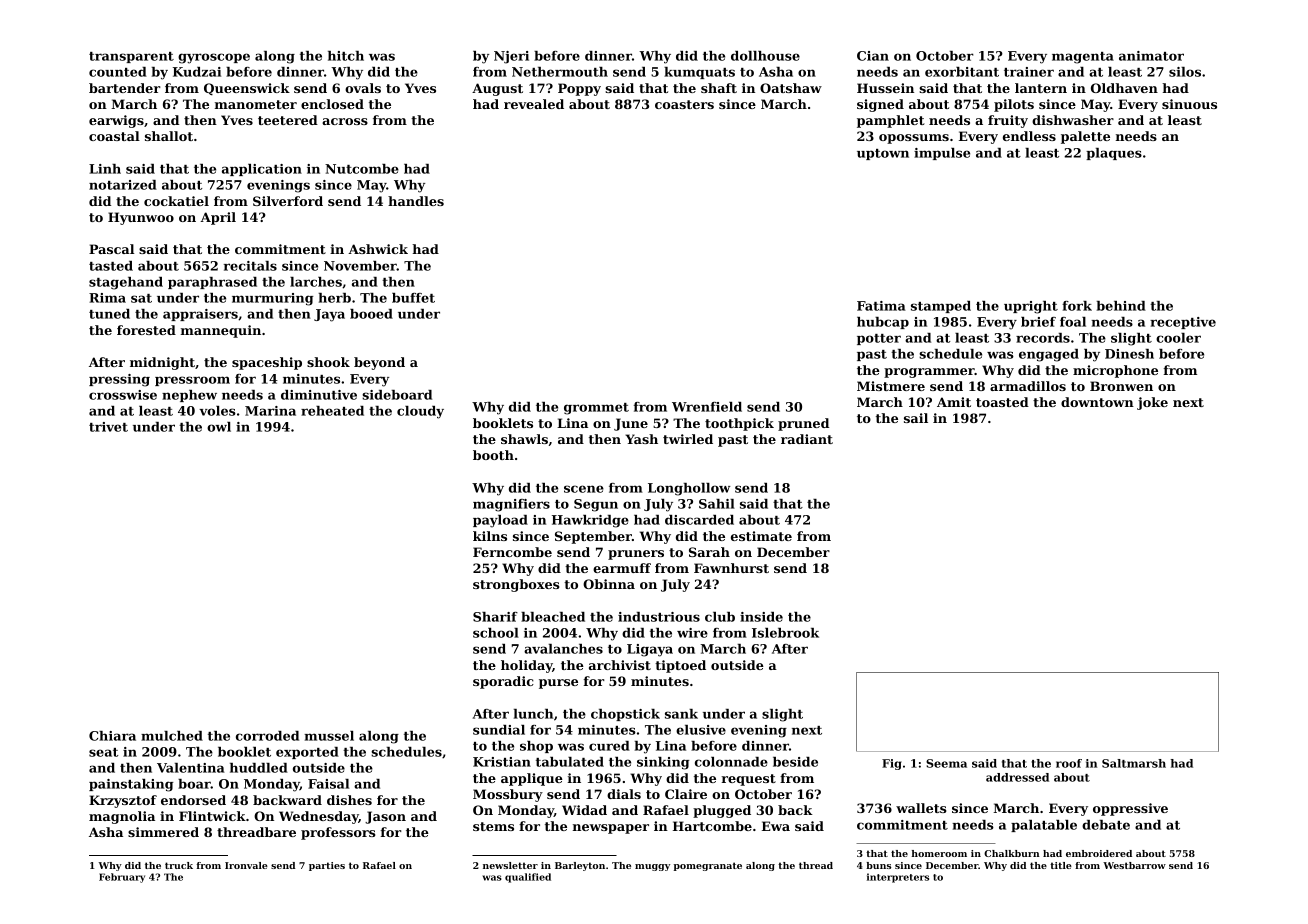 The image size is (1308, 924). I want to click on hubcap, so click(883, 323).
